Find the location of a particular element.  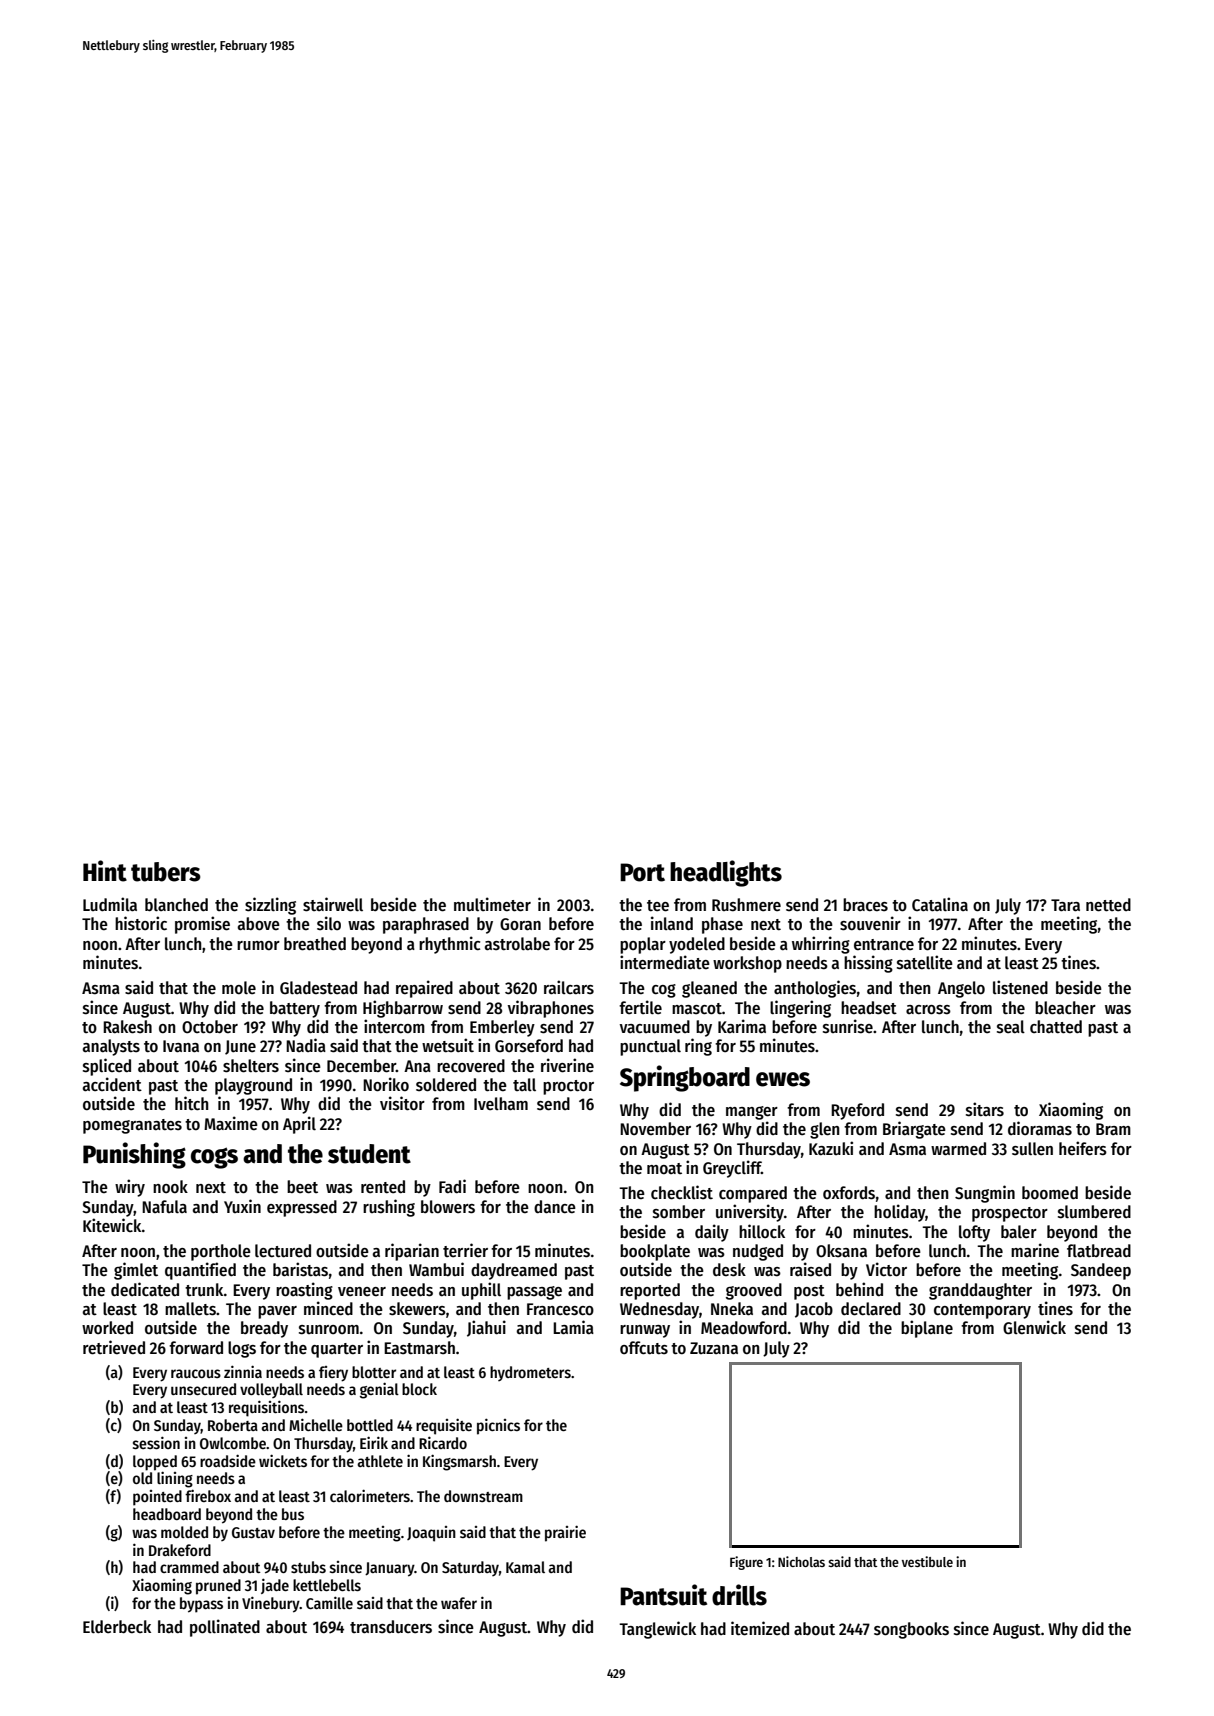

tubers is located at coordinates (166, 872).
